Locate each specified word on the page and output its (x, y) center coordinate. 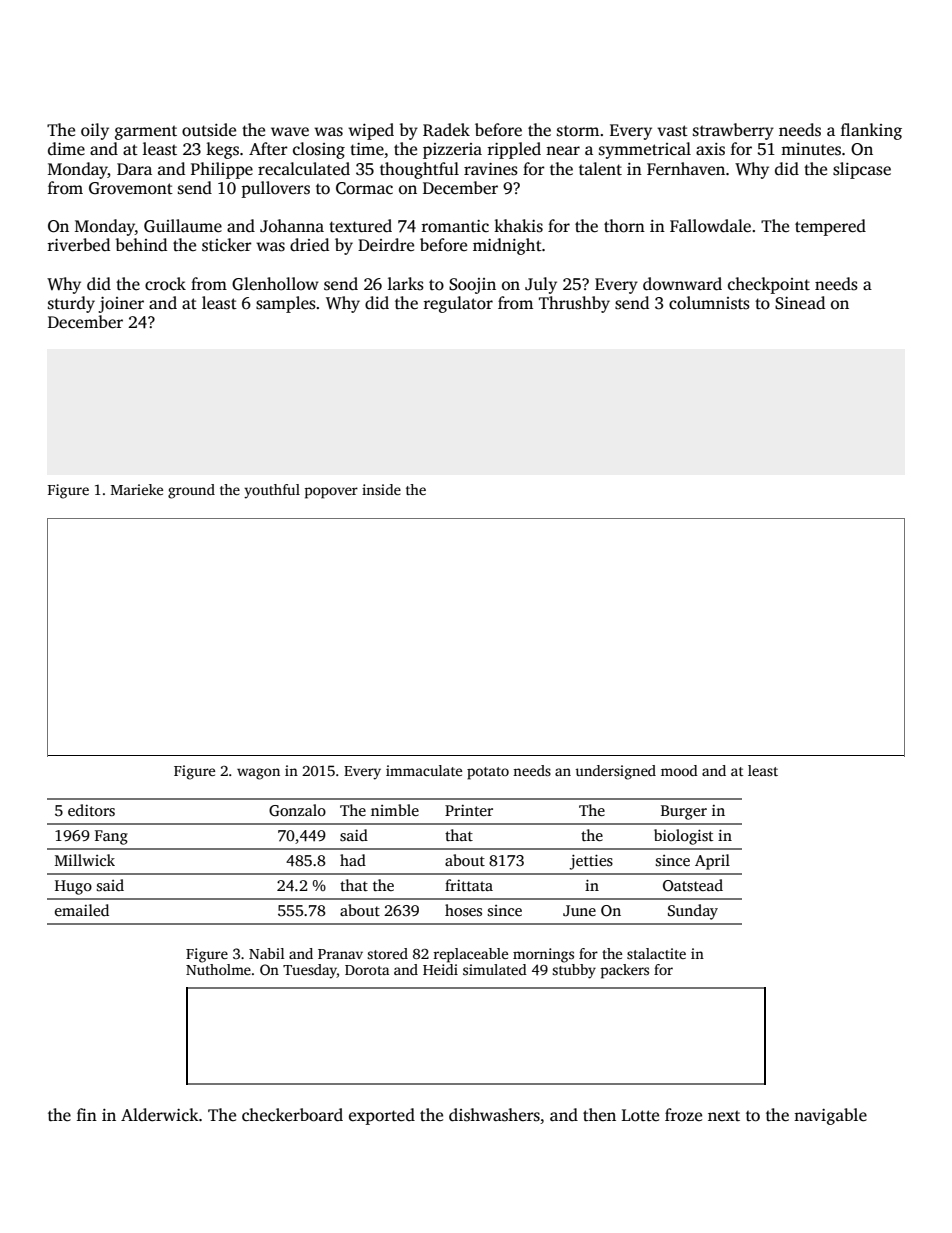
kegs (222, 150)
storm (578, 131)
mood (679, 770)
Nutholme (218, 969)
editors (91, 810)
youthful (272, 491)
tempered (830, 227)
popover (331, 493)
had (353, 860)
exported (382, 1116)
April (712, 862)
